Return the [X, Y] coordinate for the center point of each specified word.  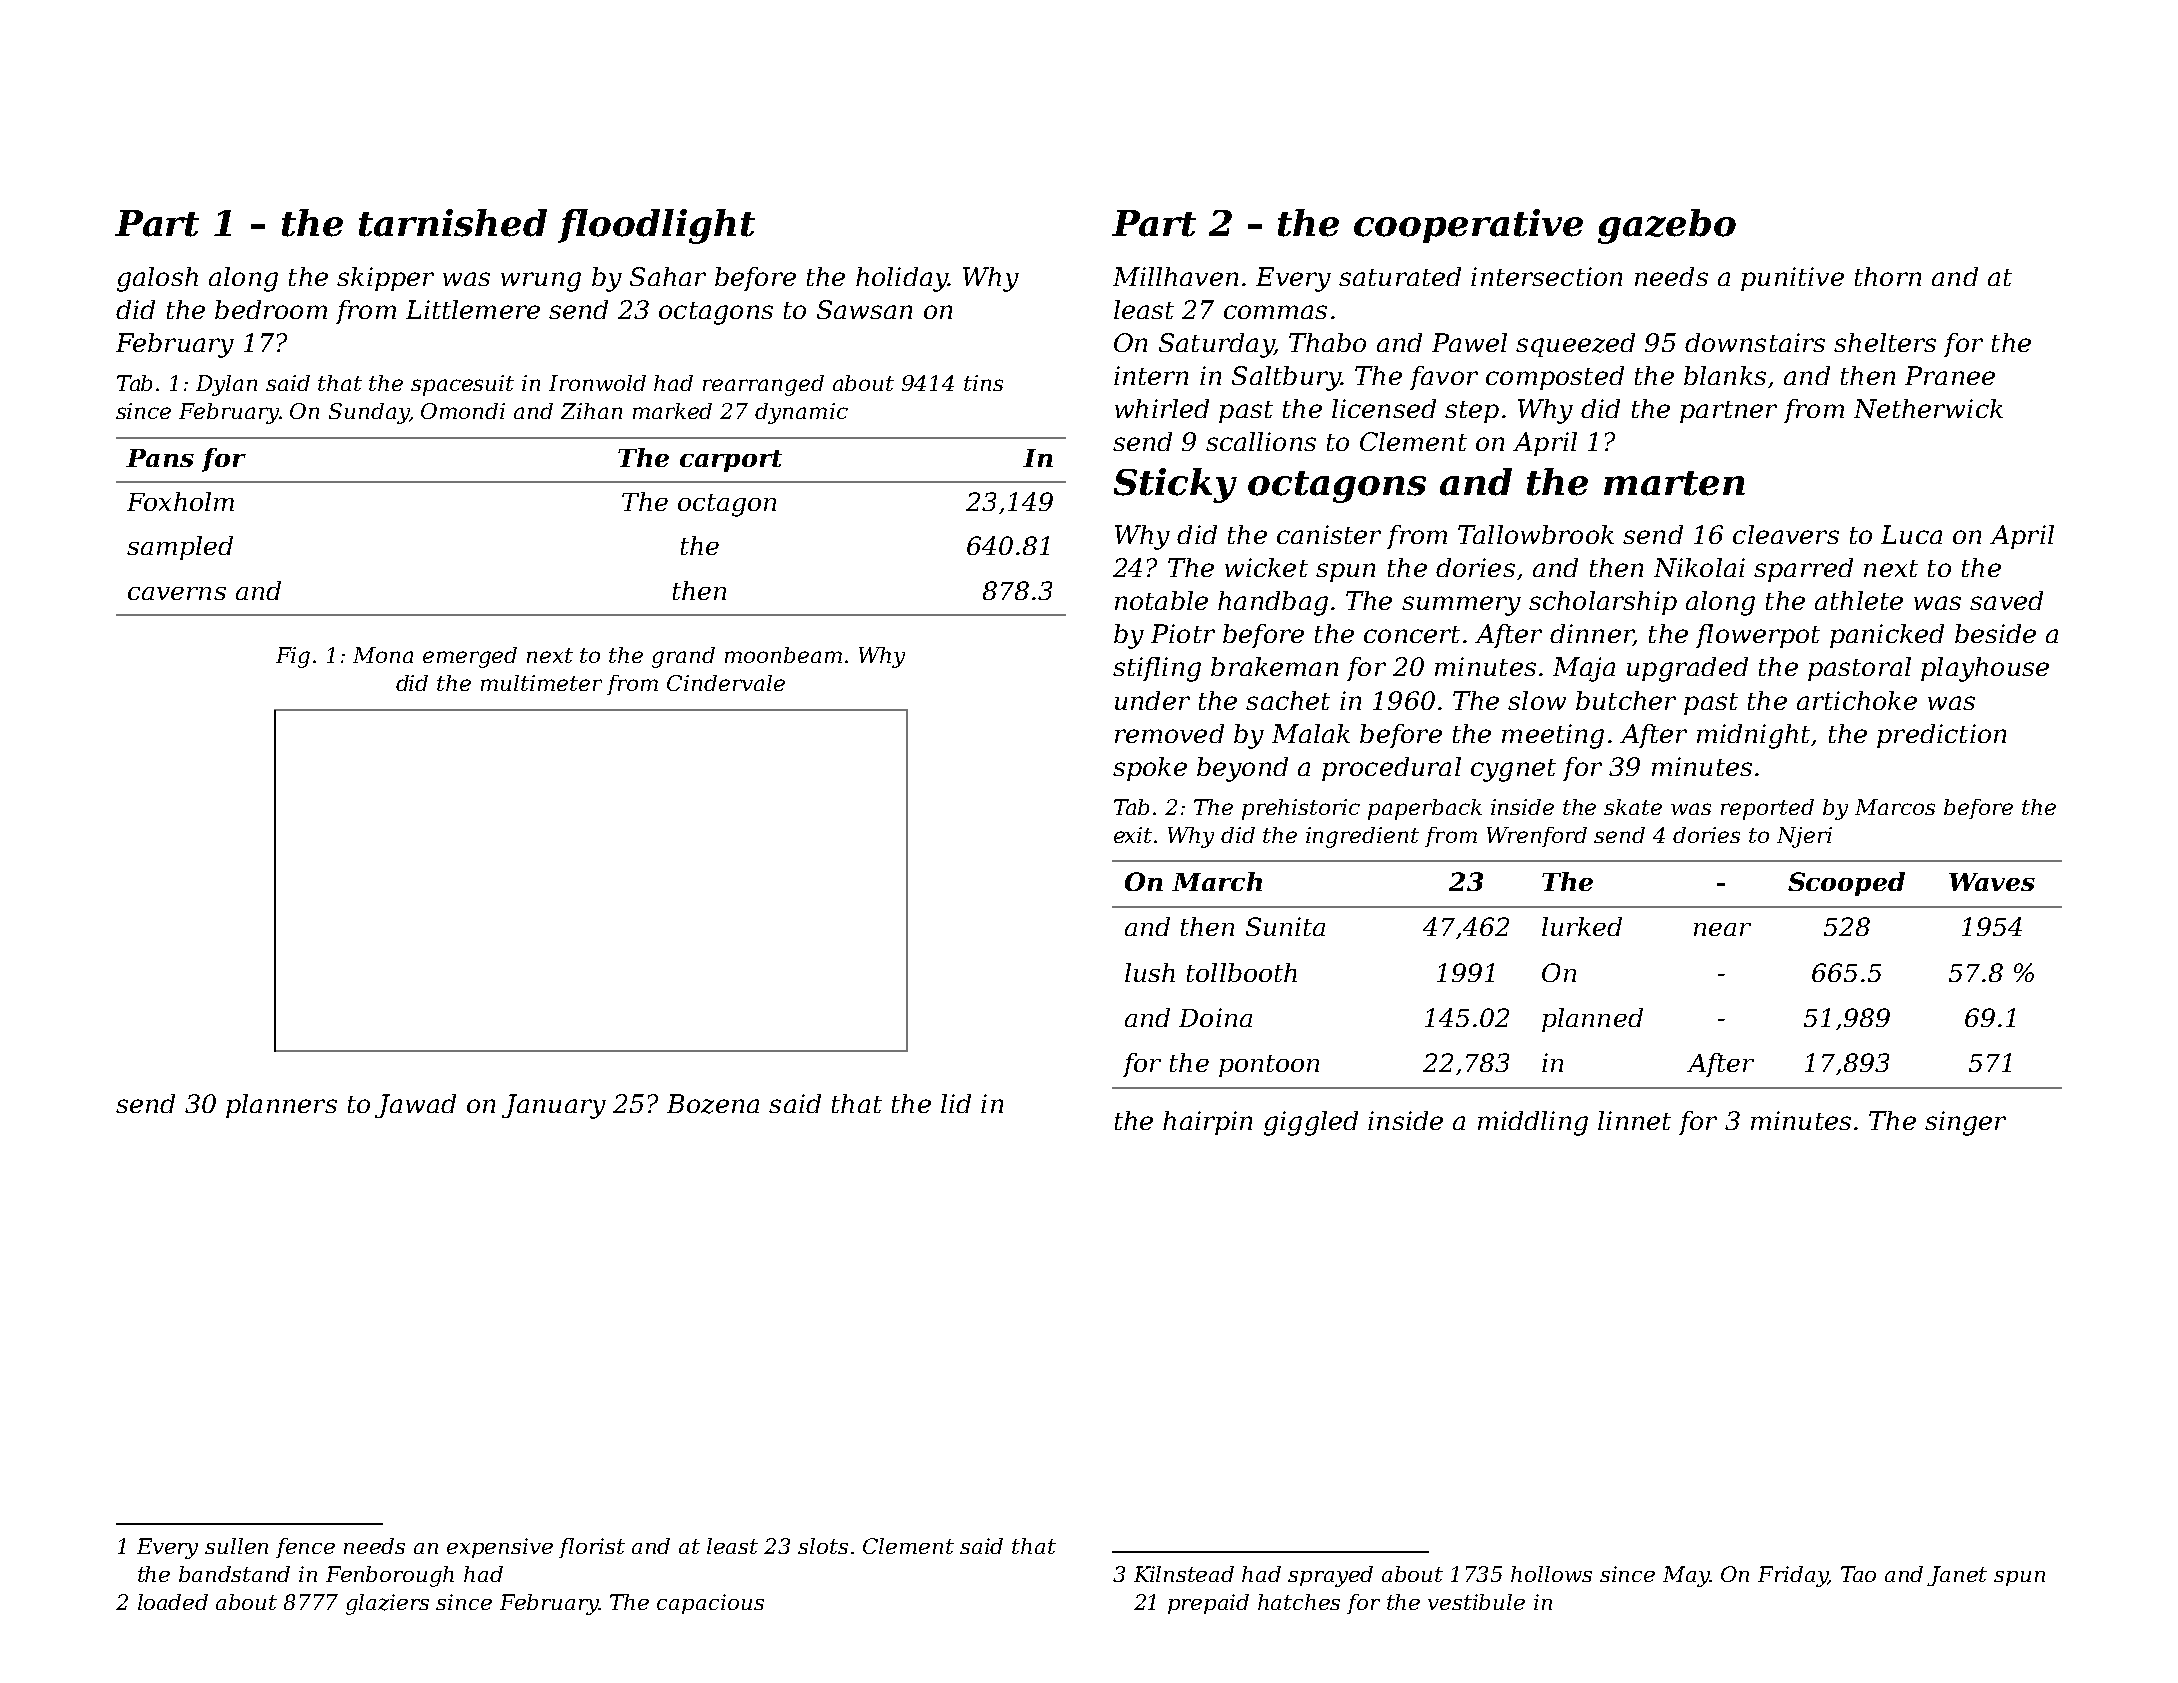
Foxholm [180, 501]
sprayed [1330, 1576]
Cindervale [726, 683]
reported [1767, 809]
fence [305, 1548]
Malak [1311, 733]
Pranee [1950, 375]
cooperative [1468, 226]
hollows [1551, 1574]
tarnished [453, 223]
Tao [1858, 1574]
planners [281, 1106]
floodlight [656, 226]
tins [983, 383]
